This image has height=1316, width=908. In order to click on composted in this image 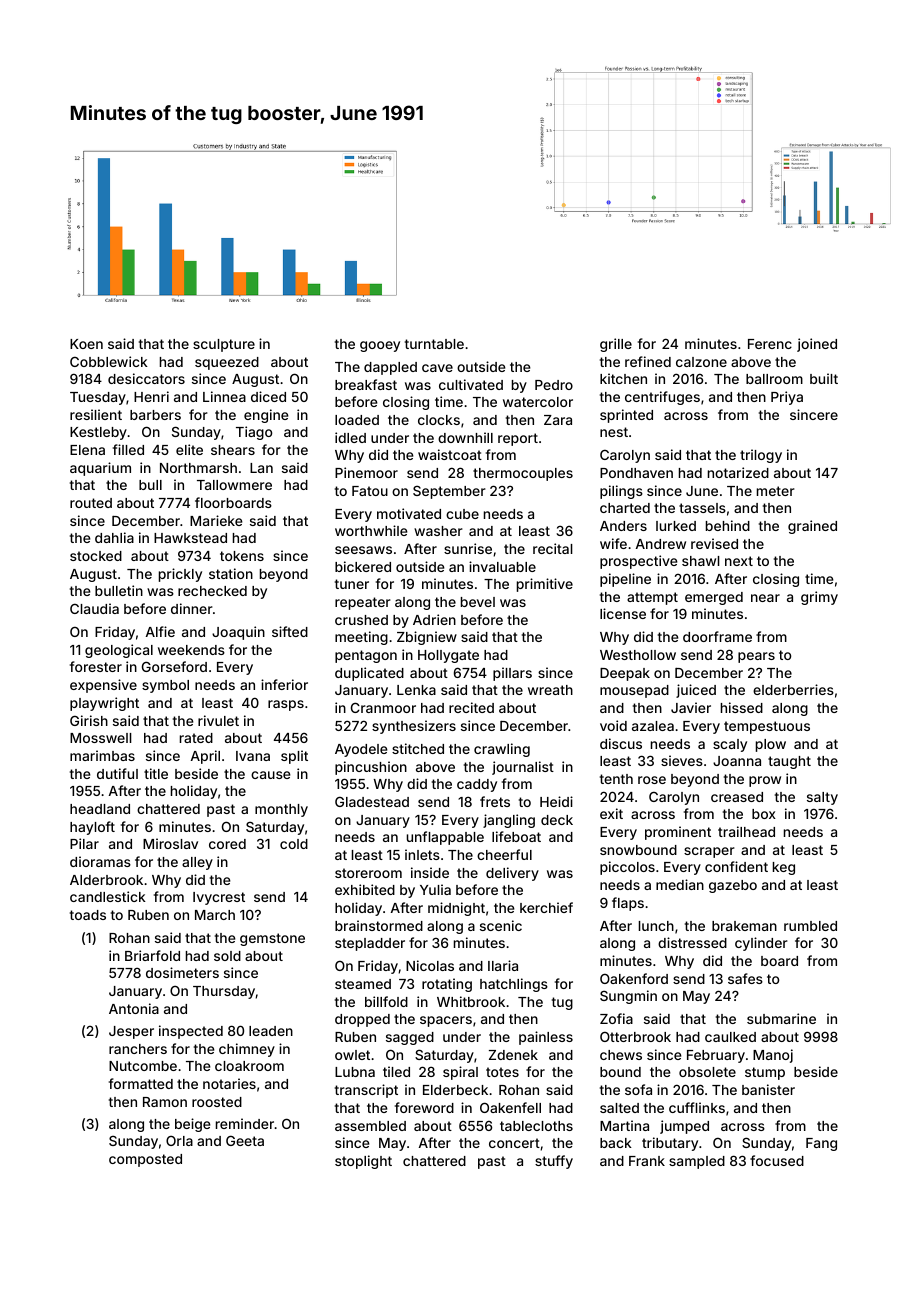, I will do `click(145, 1160)`.
